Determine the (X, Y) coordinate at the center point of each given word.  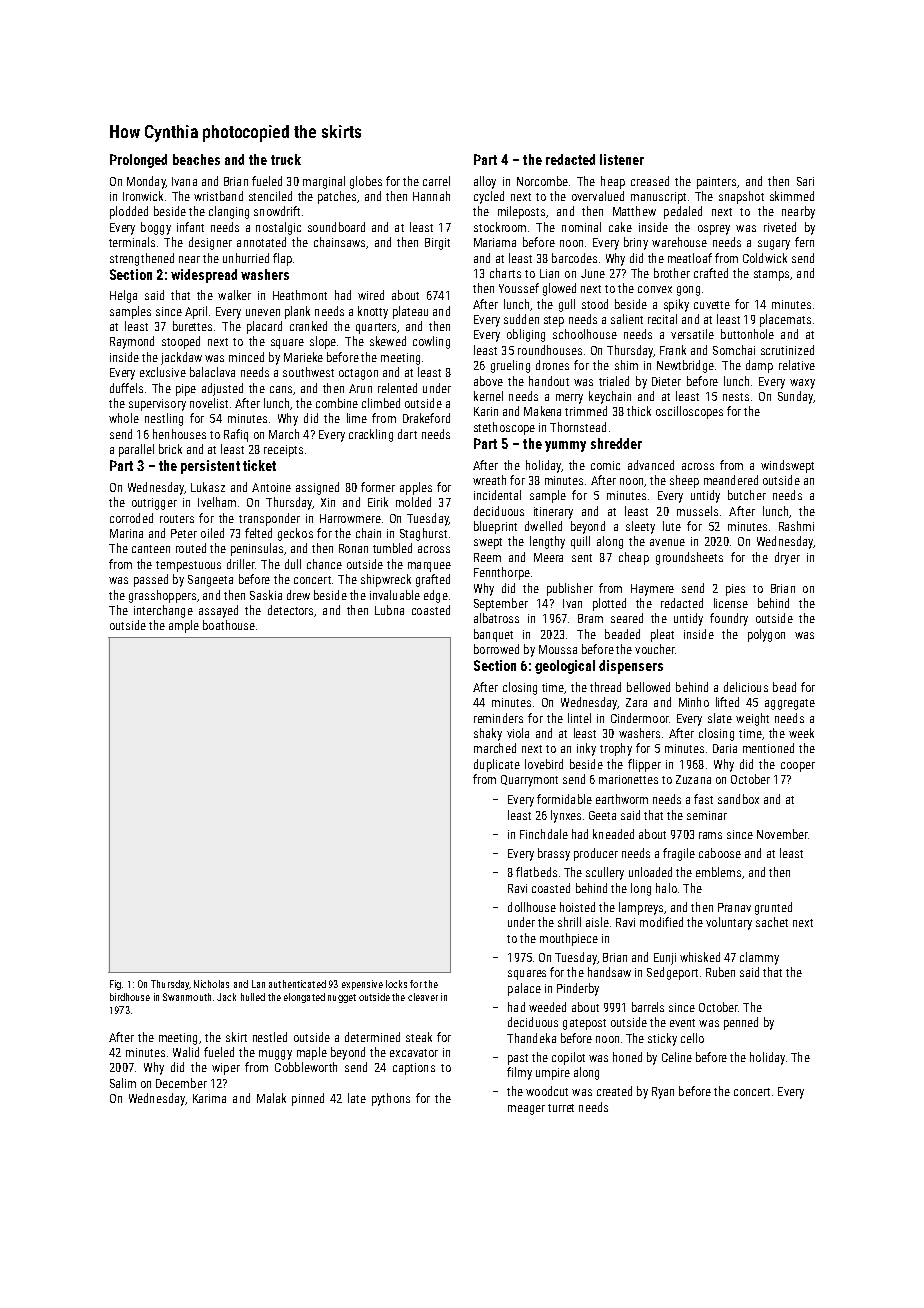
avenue (667, 542)
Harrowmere (350, 518)
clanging (229, 212)
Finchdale (544, 834)
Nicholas (211, 984)
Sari (805, 181)
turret (561, 1108)
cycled (489, 197)
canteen (151, 549)
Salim (123, 1083)
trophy (616, 749)
